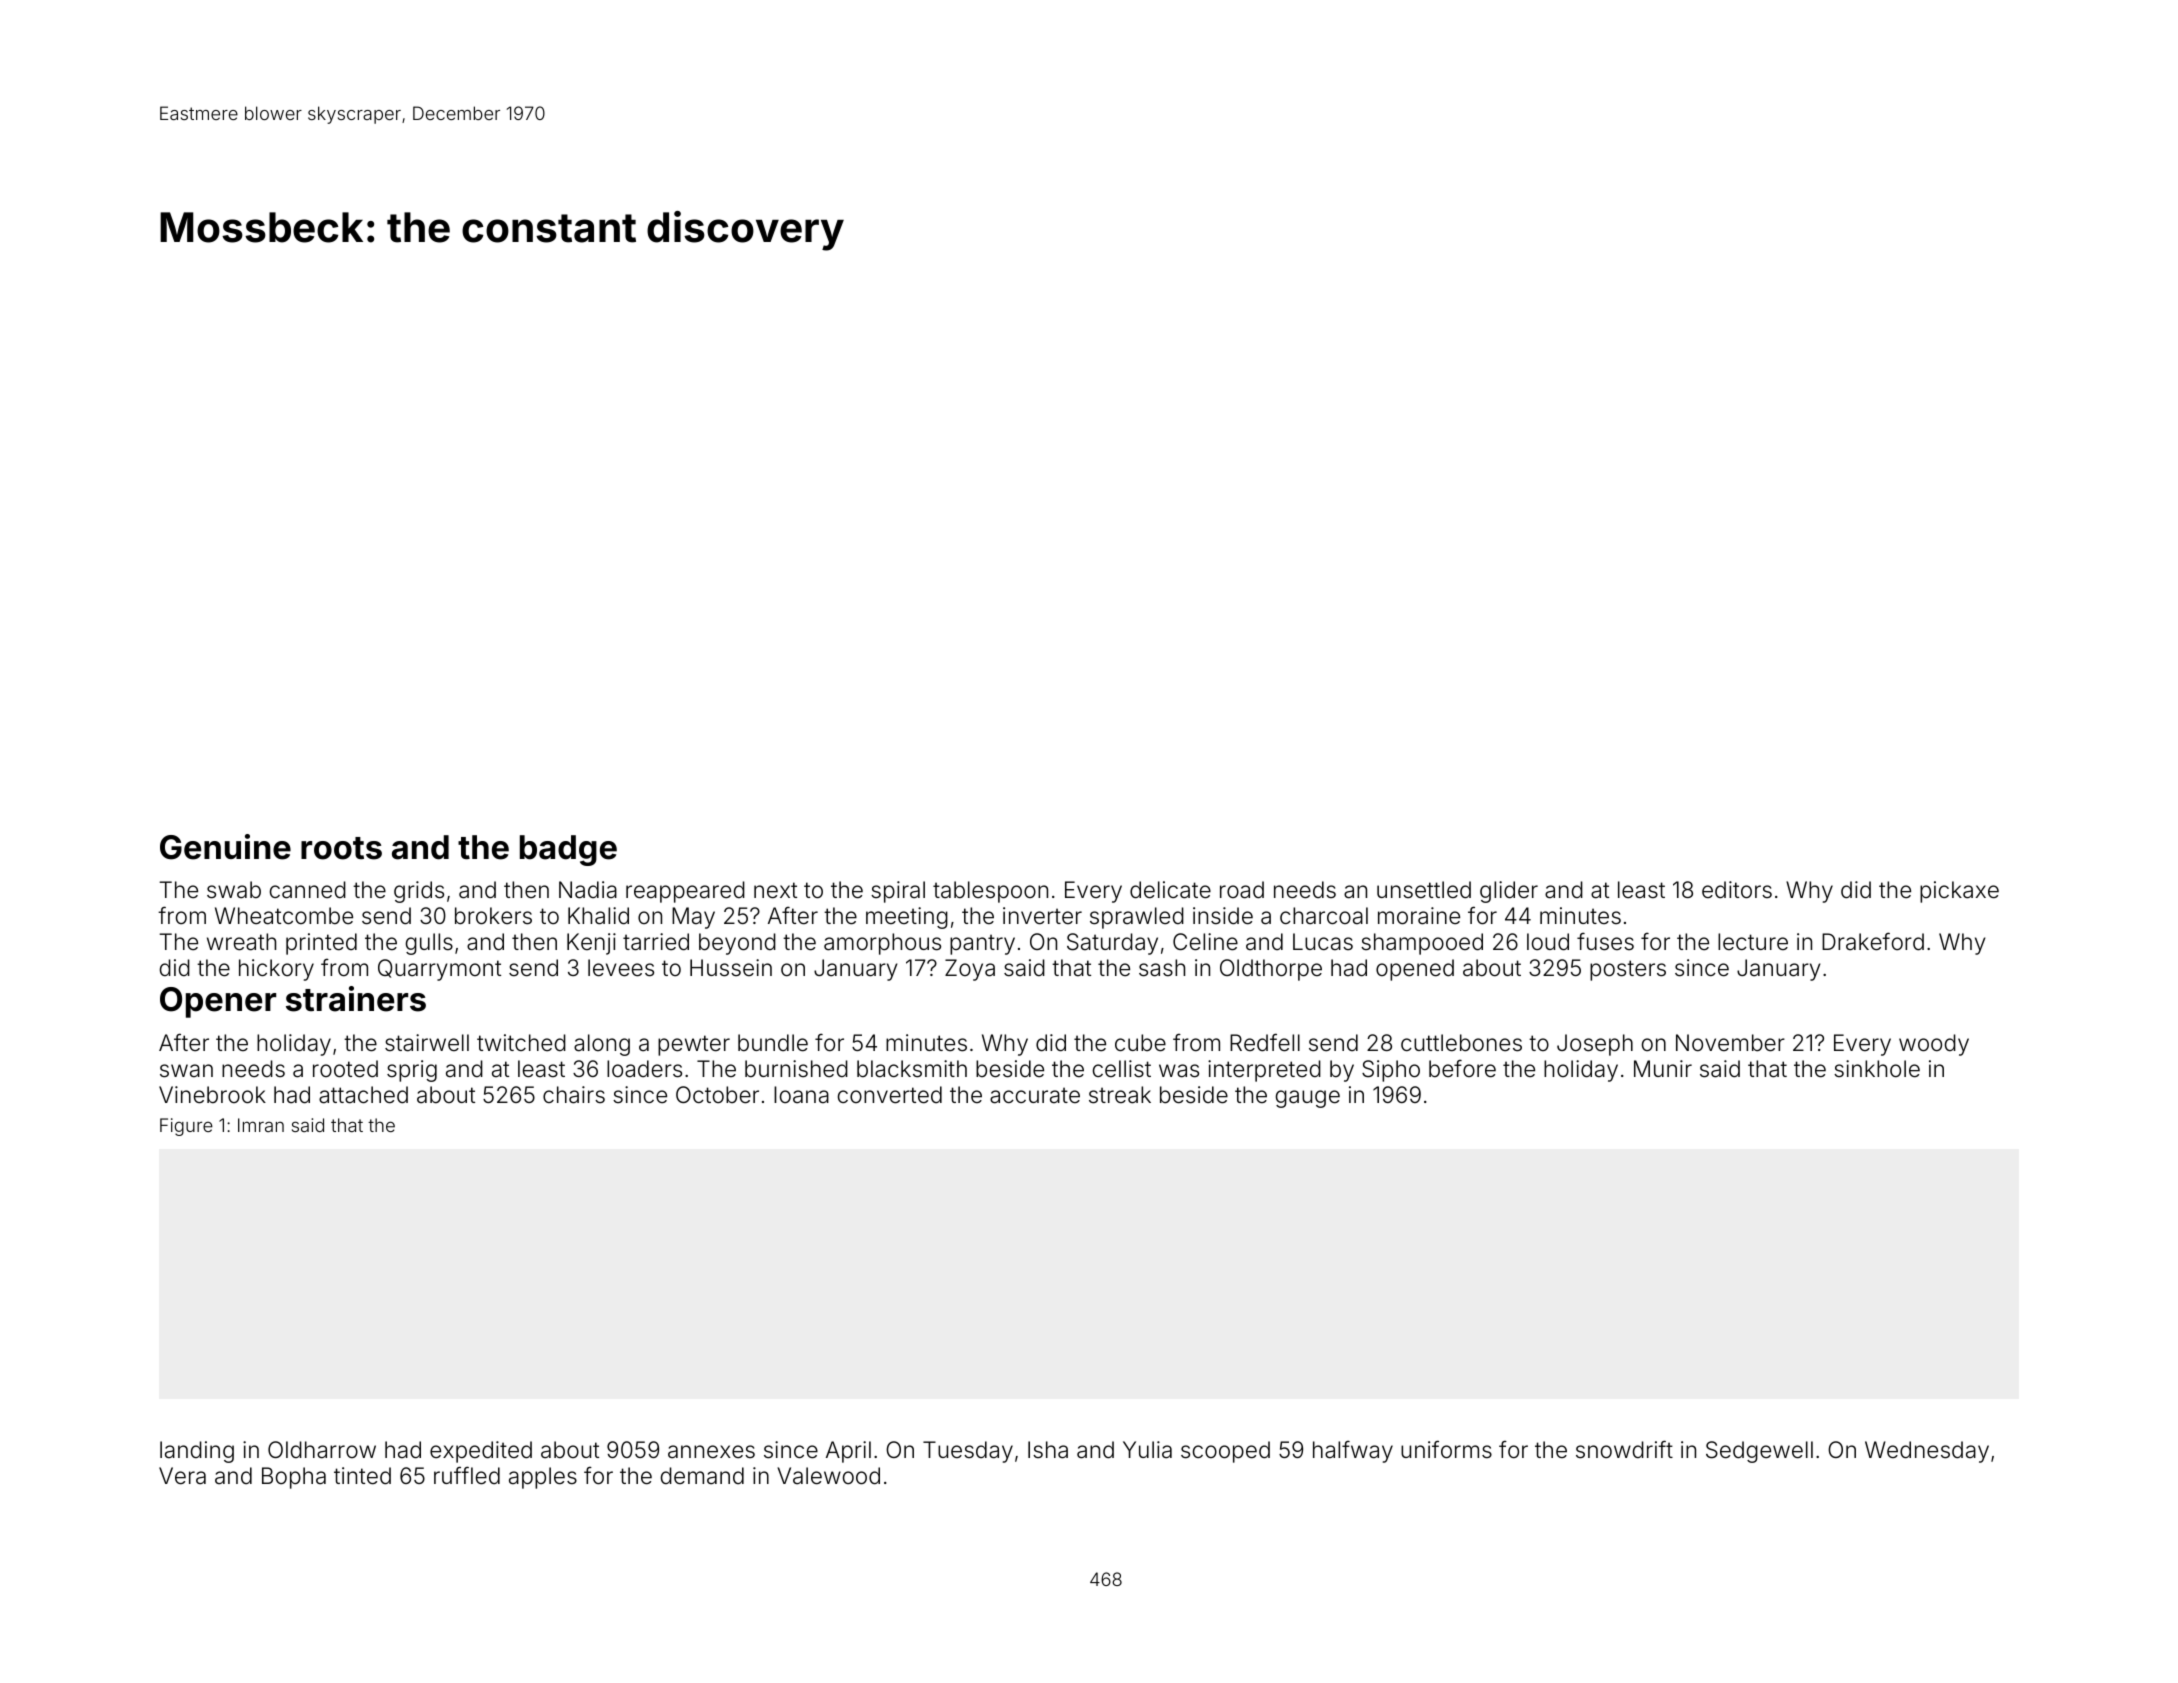 This image has height=1683, width=2178. What do you see at coordinates (1308, 1099) in the image?
I see `gauge` at bounding box center [1308, 1099].
